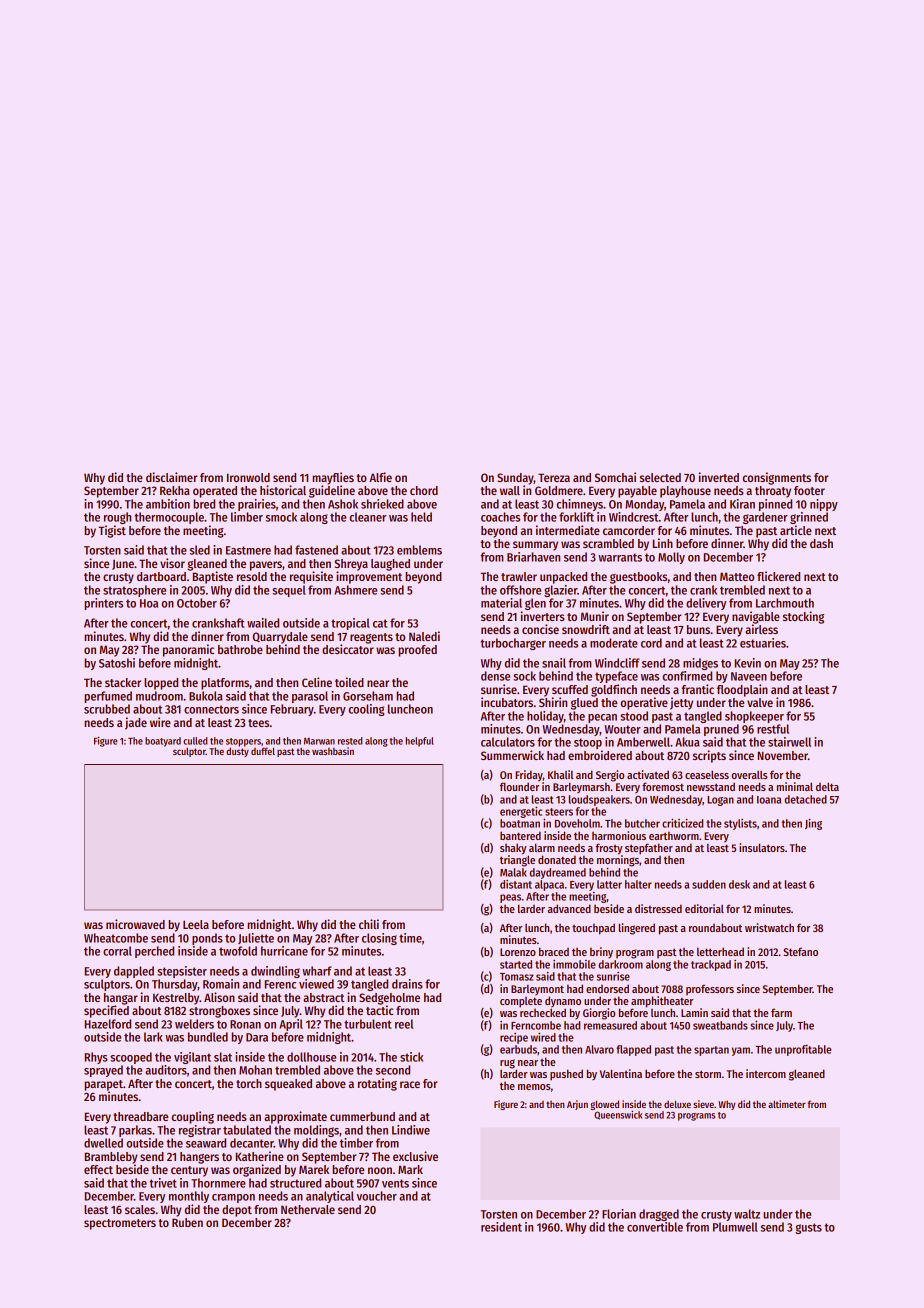 This document has width=924, height=1308. I want to click on crampon, so click(233, 1198).
